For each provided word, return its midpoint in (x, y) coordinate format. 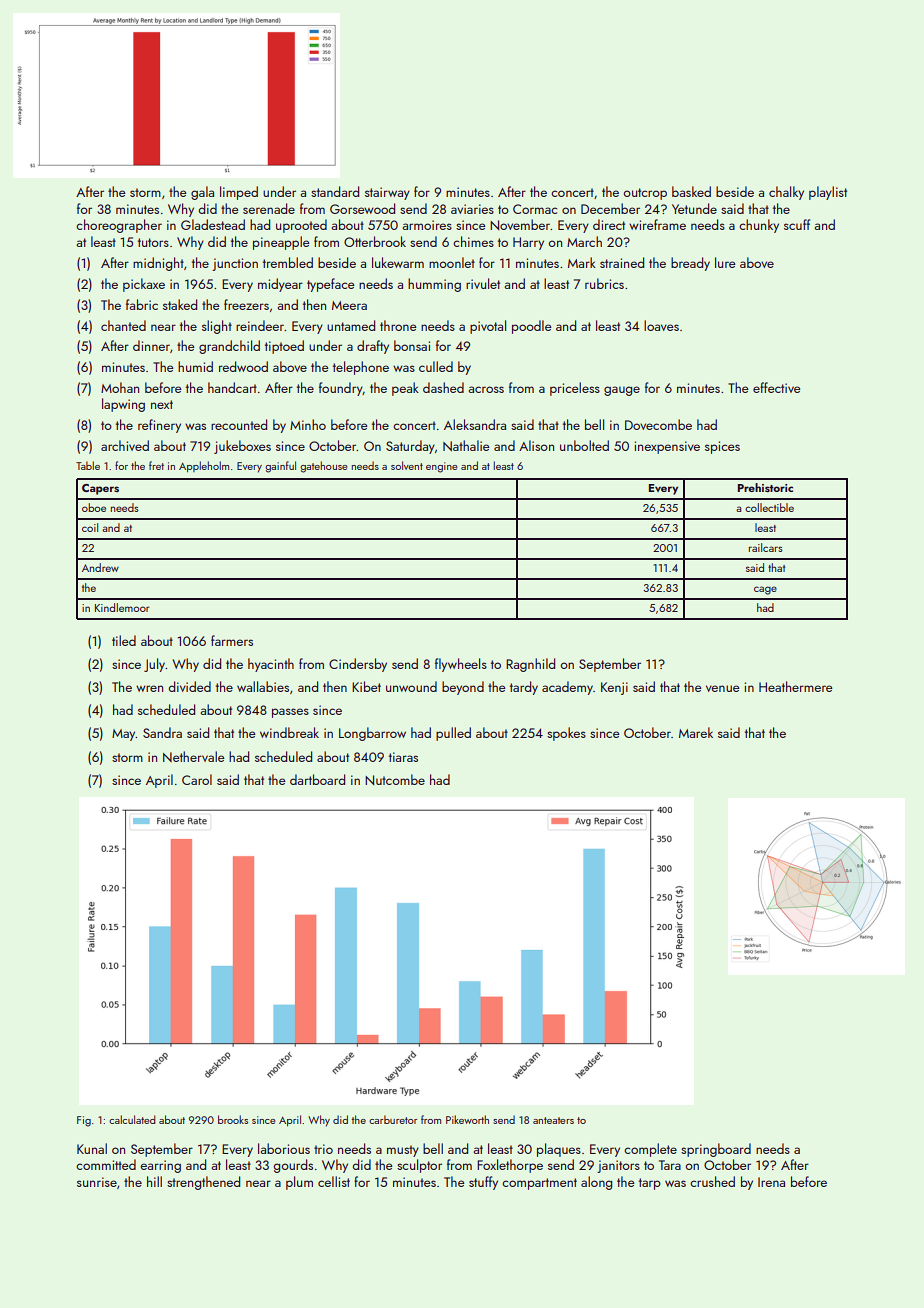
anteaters (553, 1120)
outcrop (645, 194)
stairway (387, 193)
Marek (696, 732)
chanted (123, 325)
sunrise (97, 1182)
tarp (650, 1184)
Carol (197, 779)
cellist (334, 1181)
